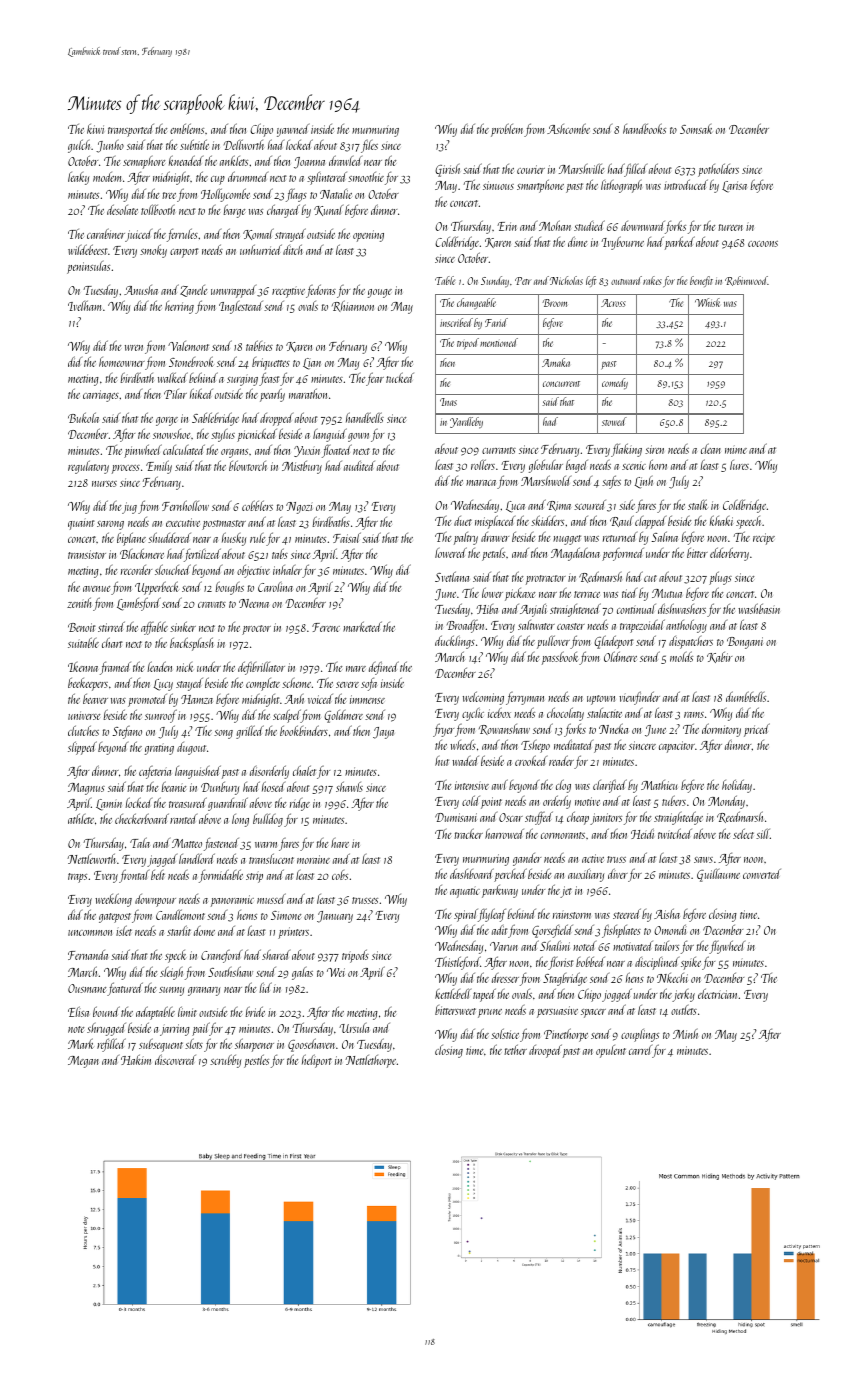 Image resolution: width=849 pixels, height=1400 pixels. Describe the element at coordinates (757, 730) in the page. I see `priced` at that location.
